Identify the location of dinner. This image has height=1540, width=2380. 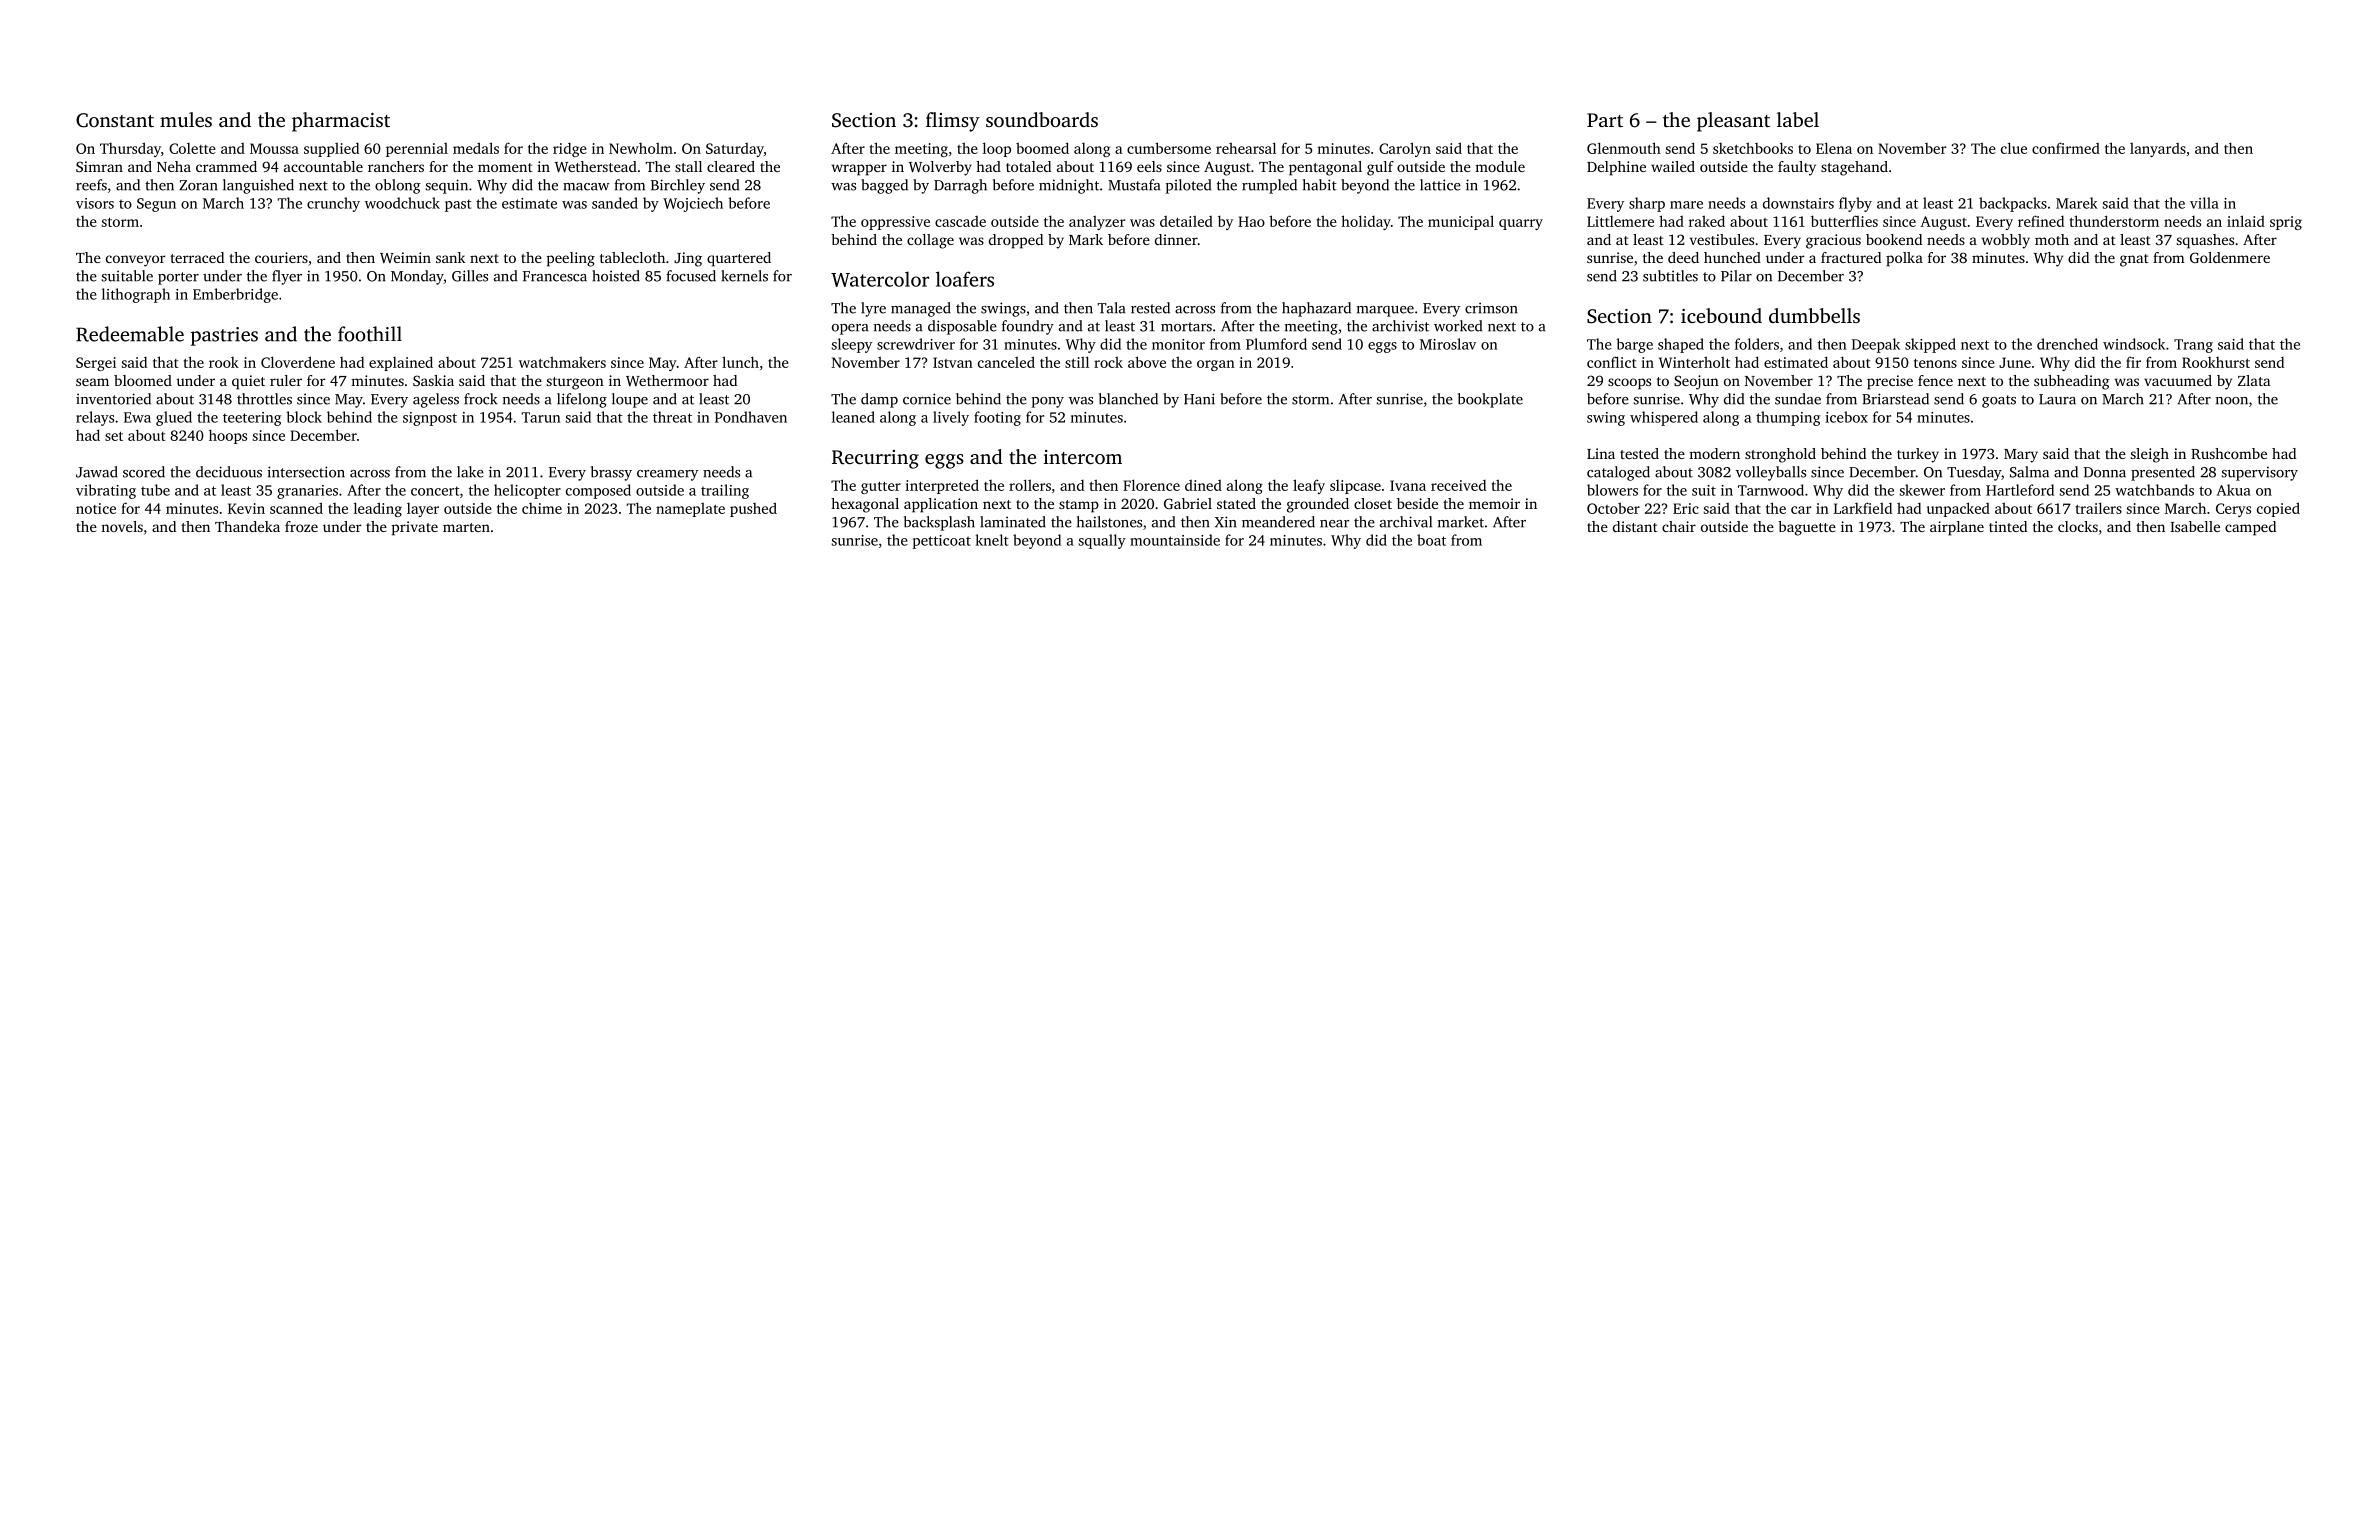
(1176, 239).
